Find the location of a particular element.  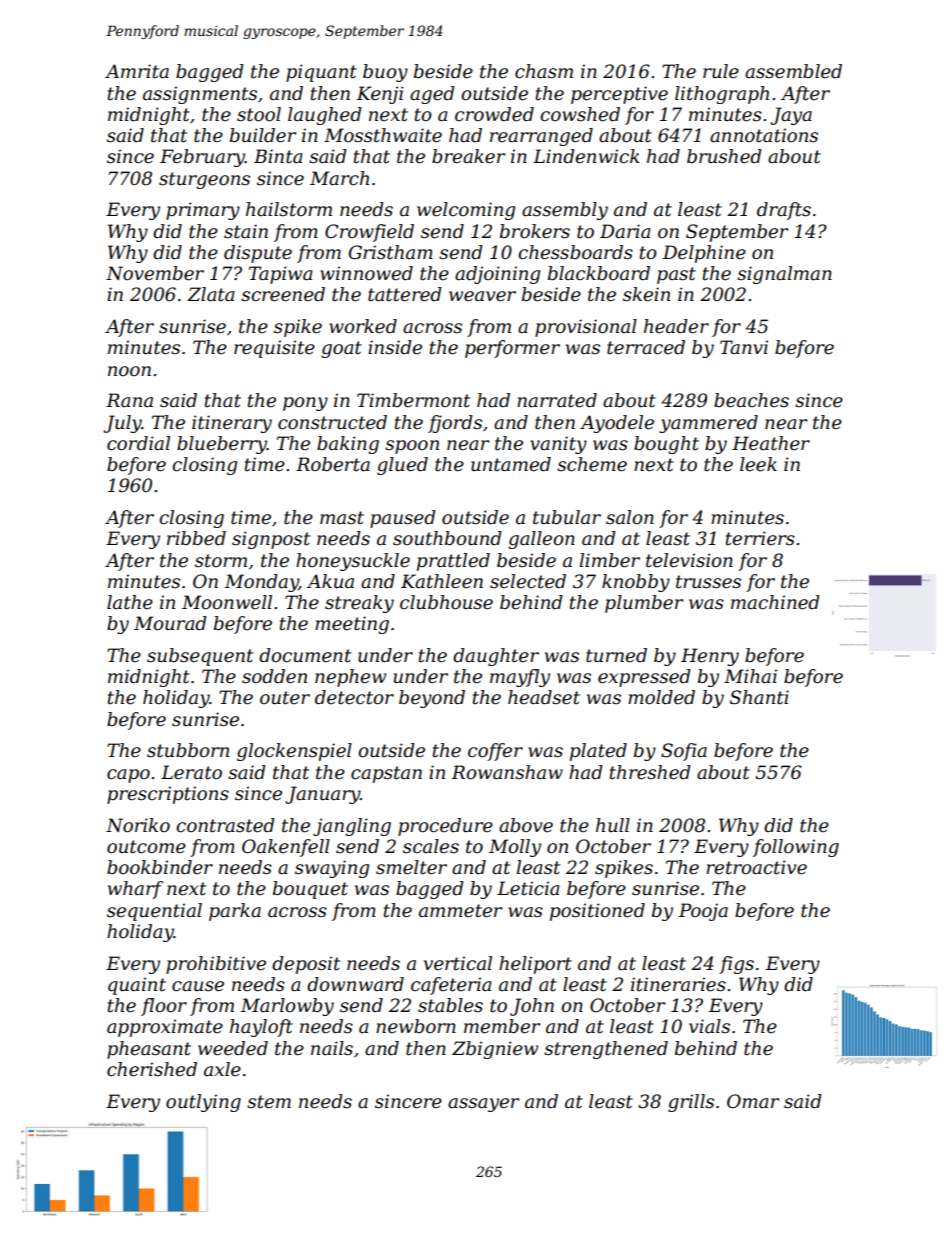

wharf is located at coordinates (135, 890).
